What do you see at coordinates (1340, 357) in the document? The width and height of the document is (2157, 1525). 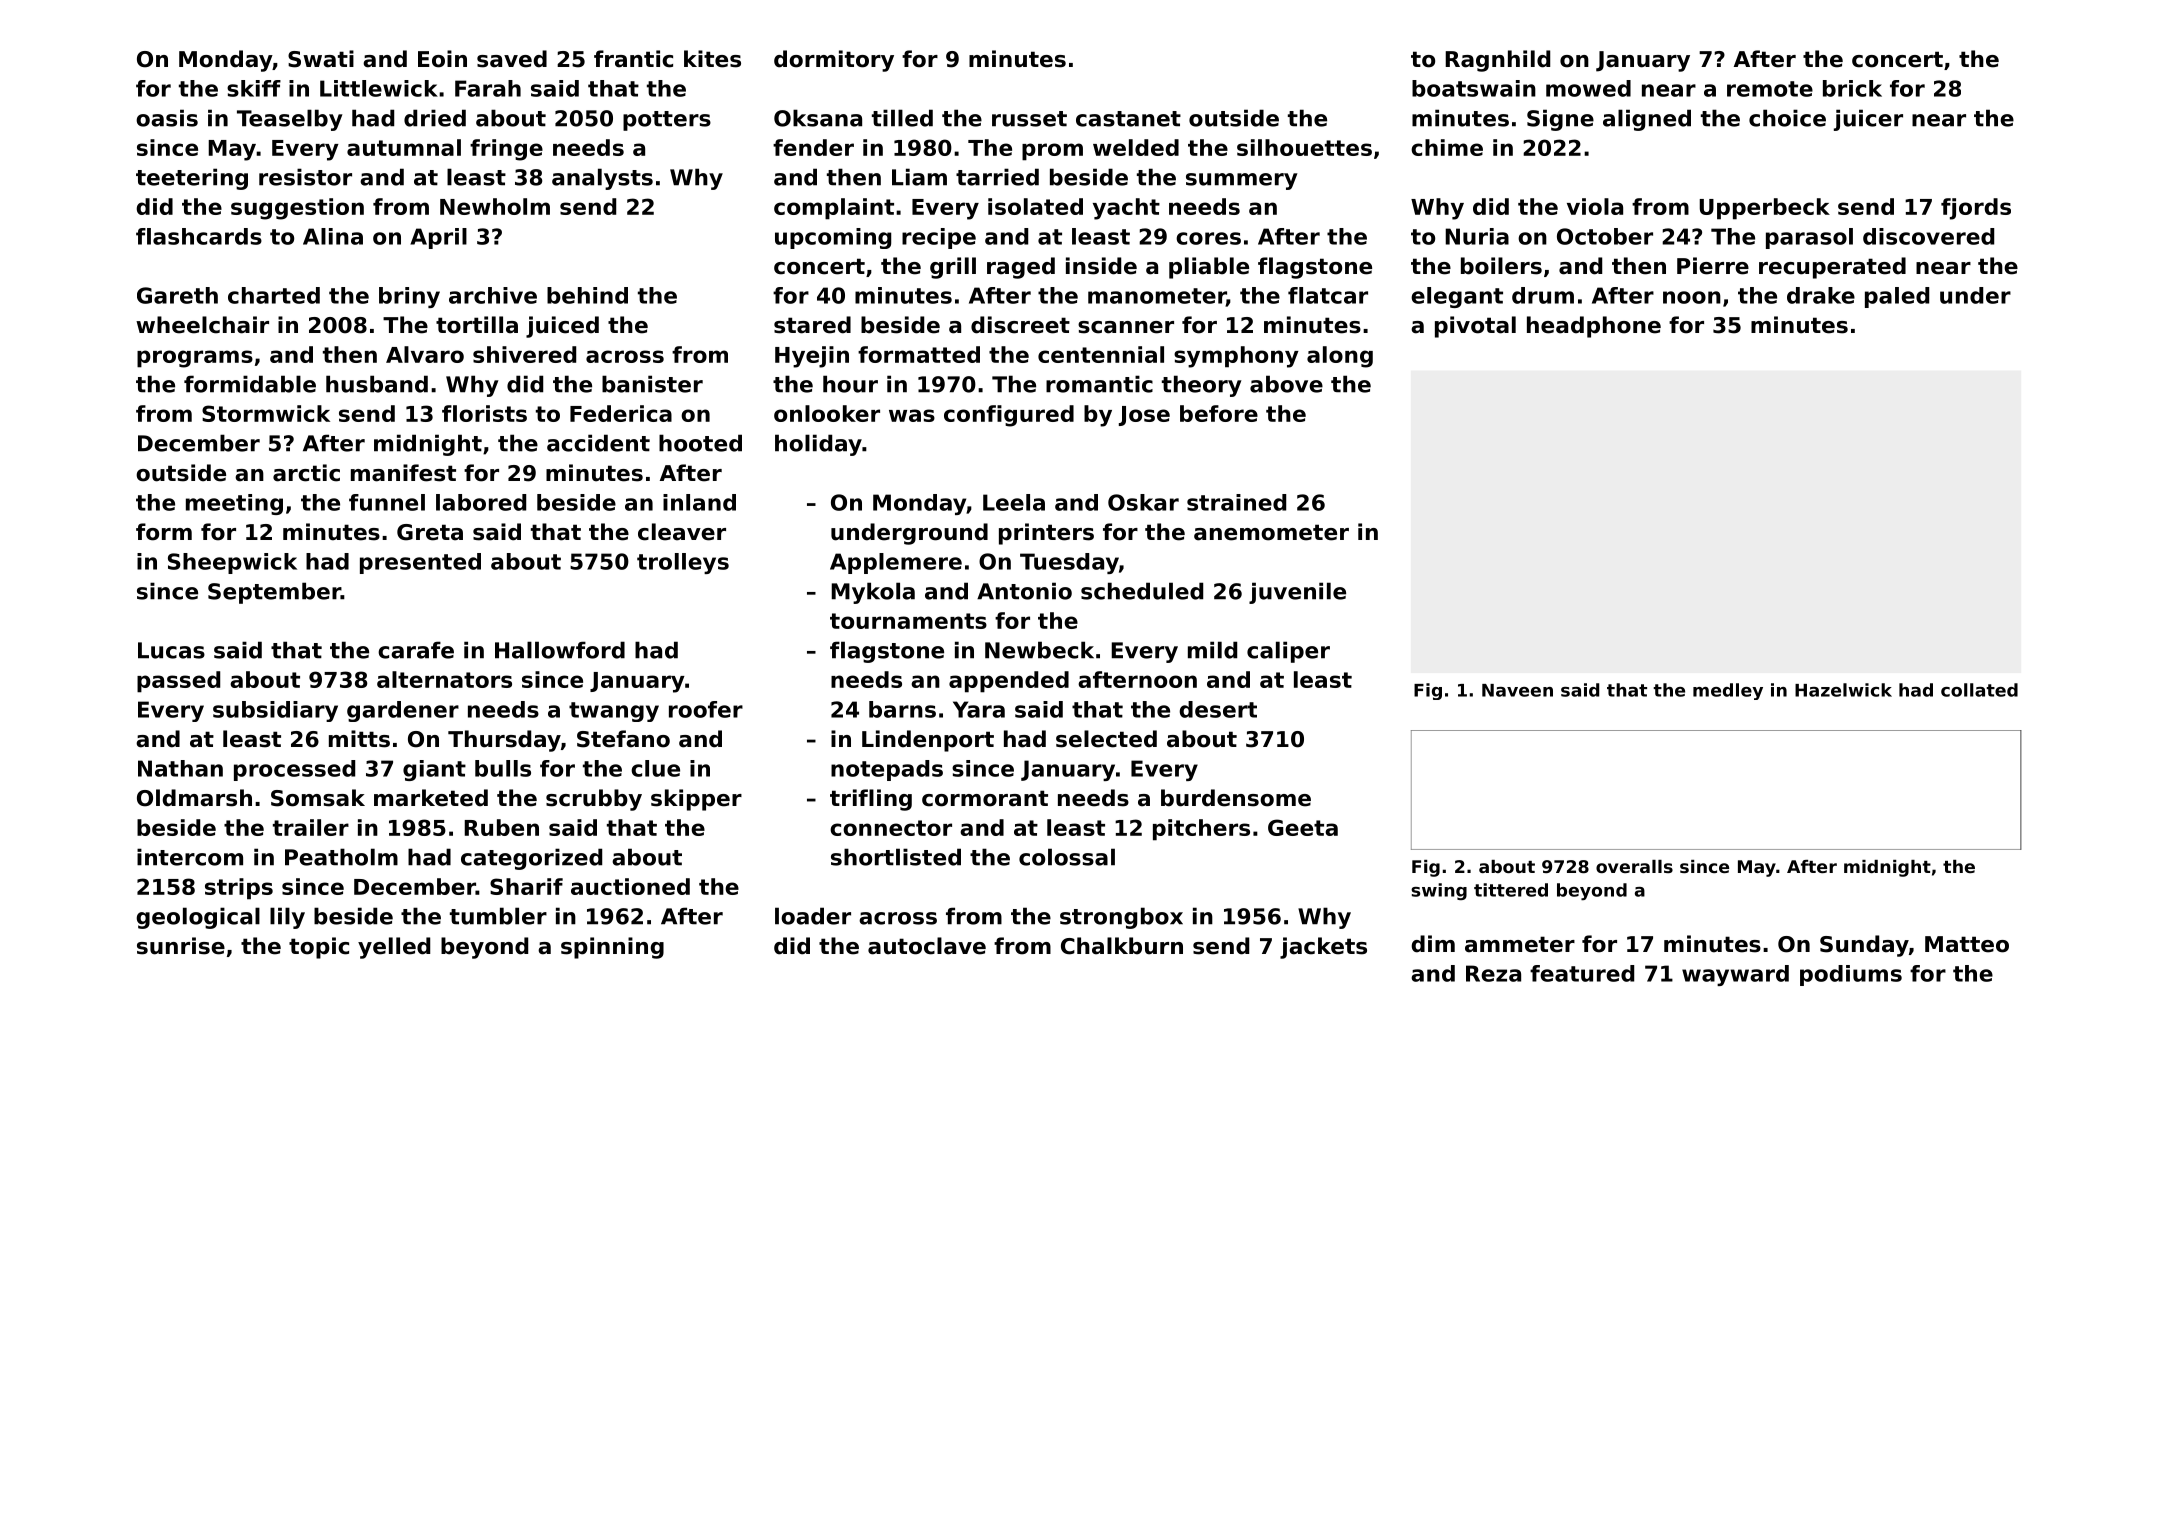 I see `along` at bounding box center [1340, 357].
